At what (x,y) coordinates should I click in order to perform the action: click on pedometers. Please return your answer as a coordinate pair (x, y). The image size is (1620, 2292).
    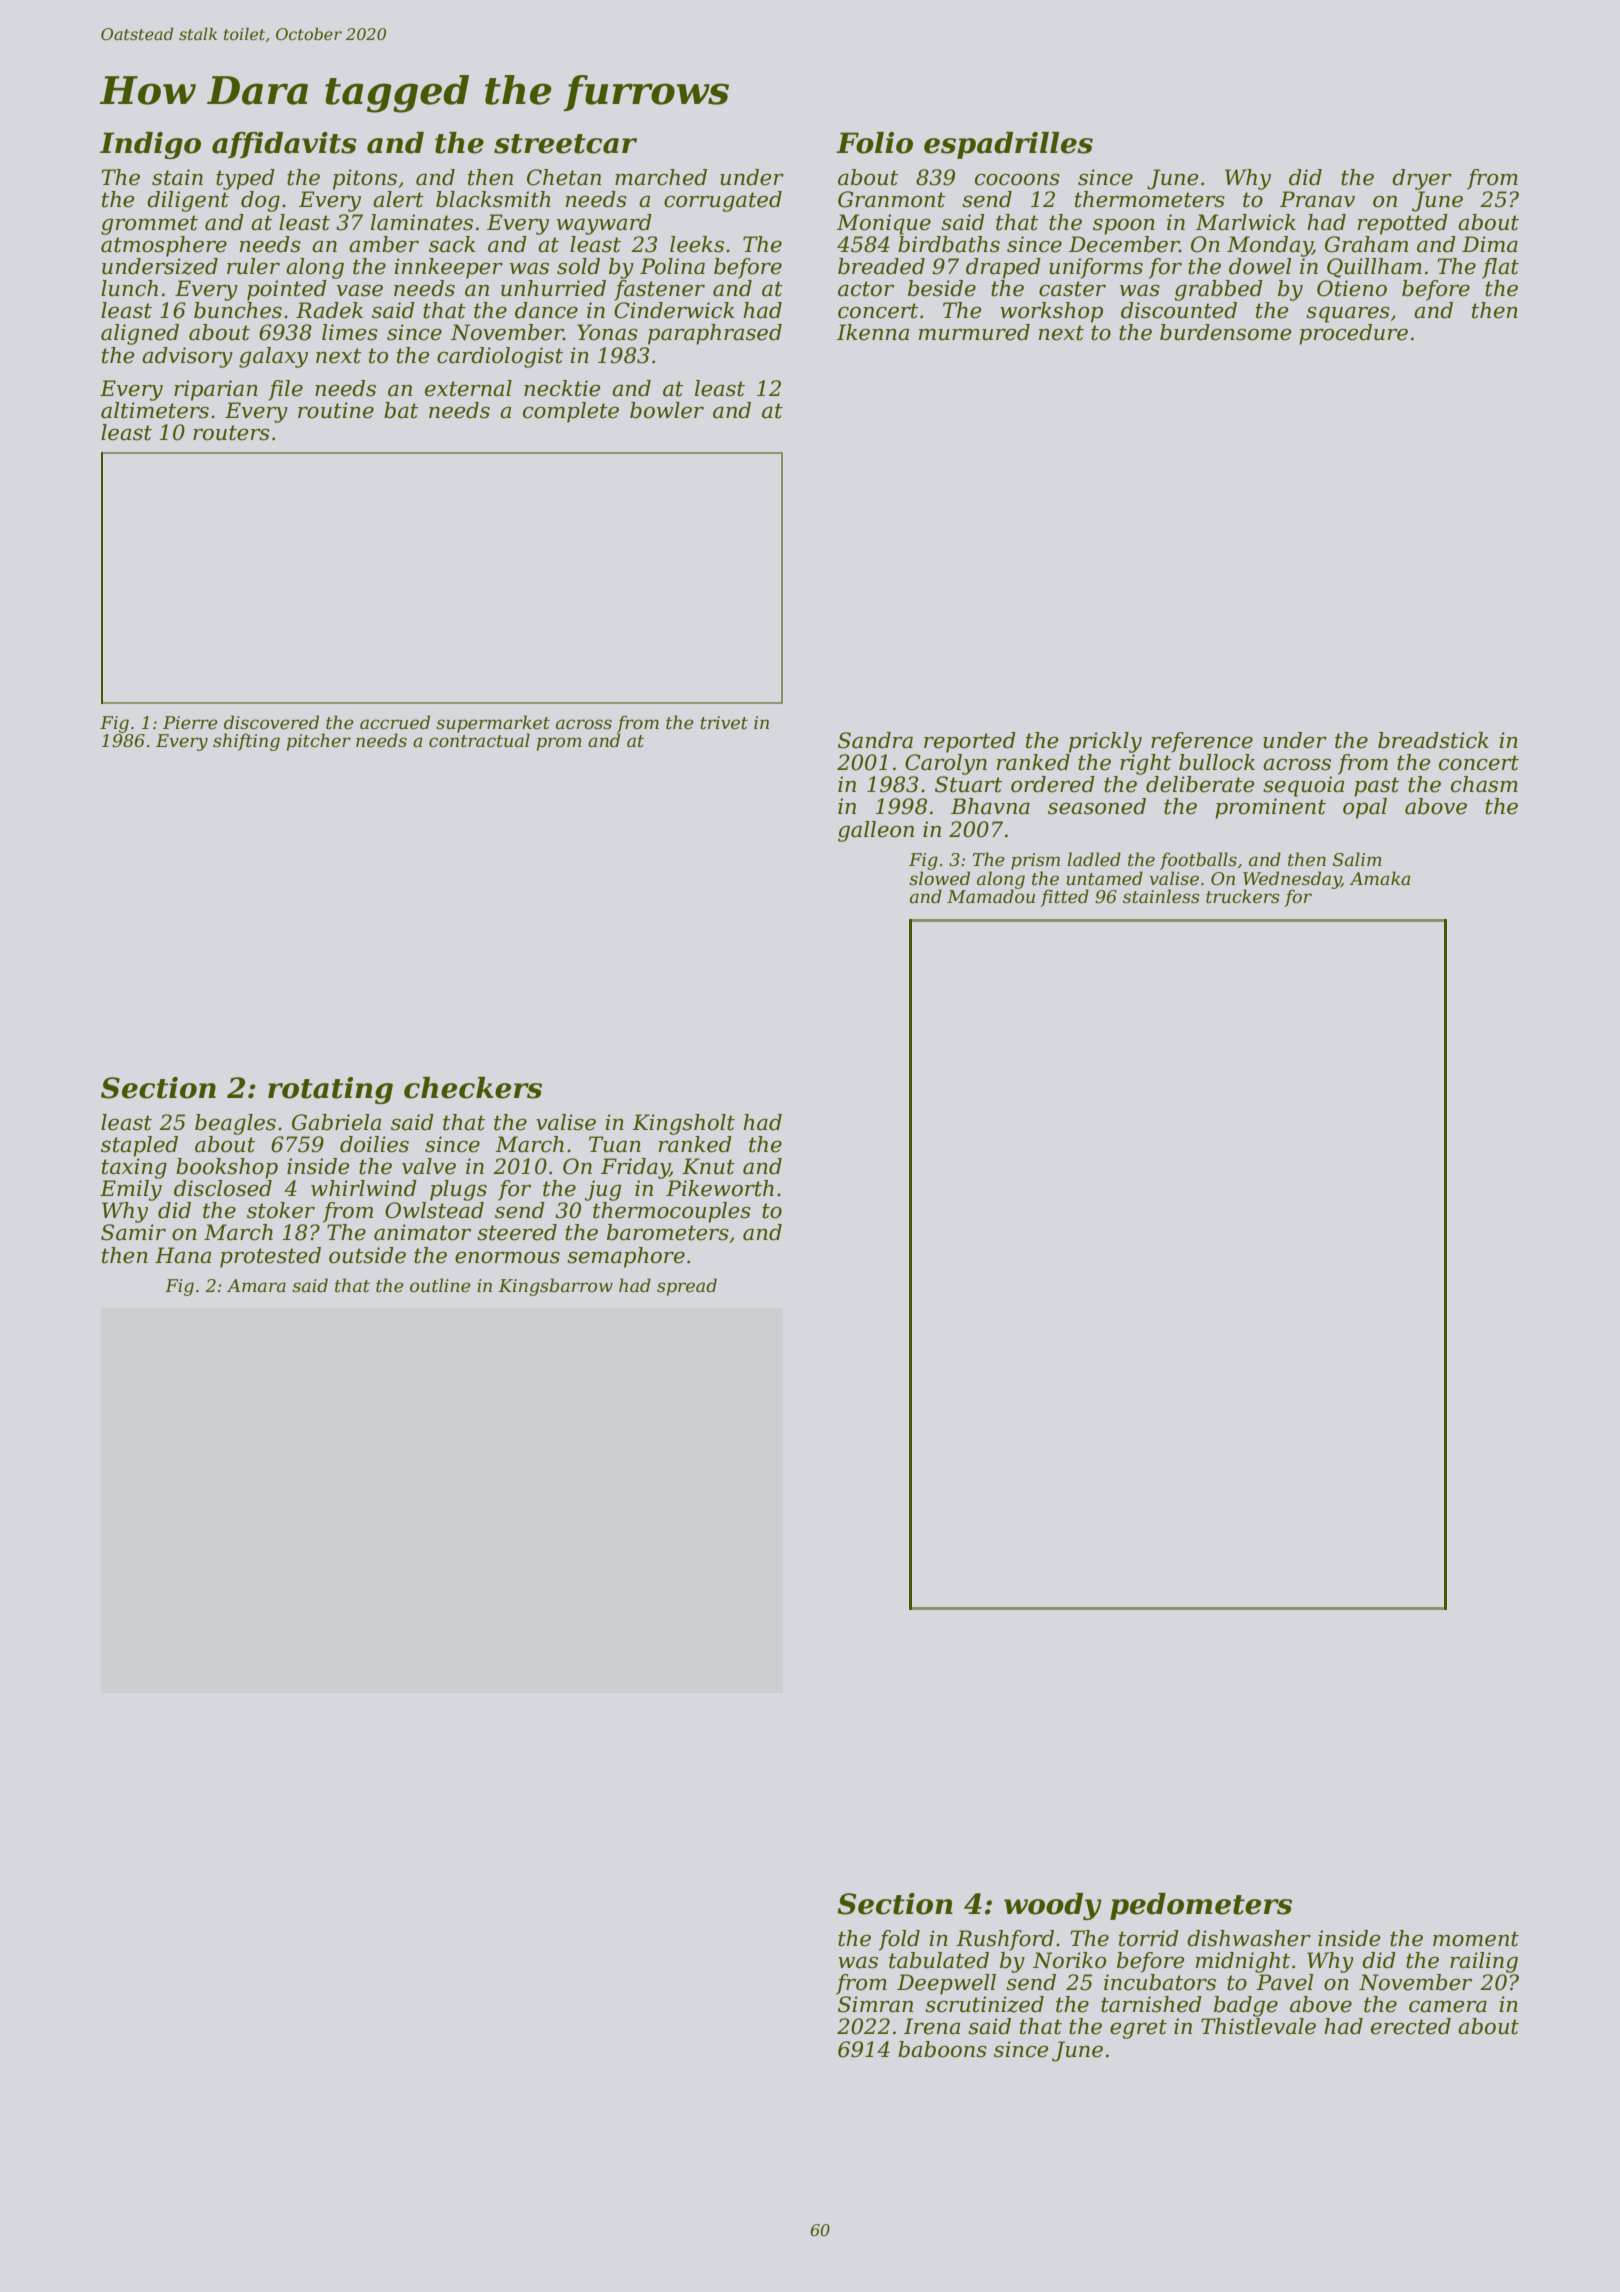
    Looking at the image, I should click on (1201, 1906).
